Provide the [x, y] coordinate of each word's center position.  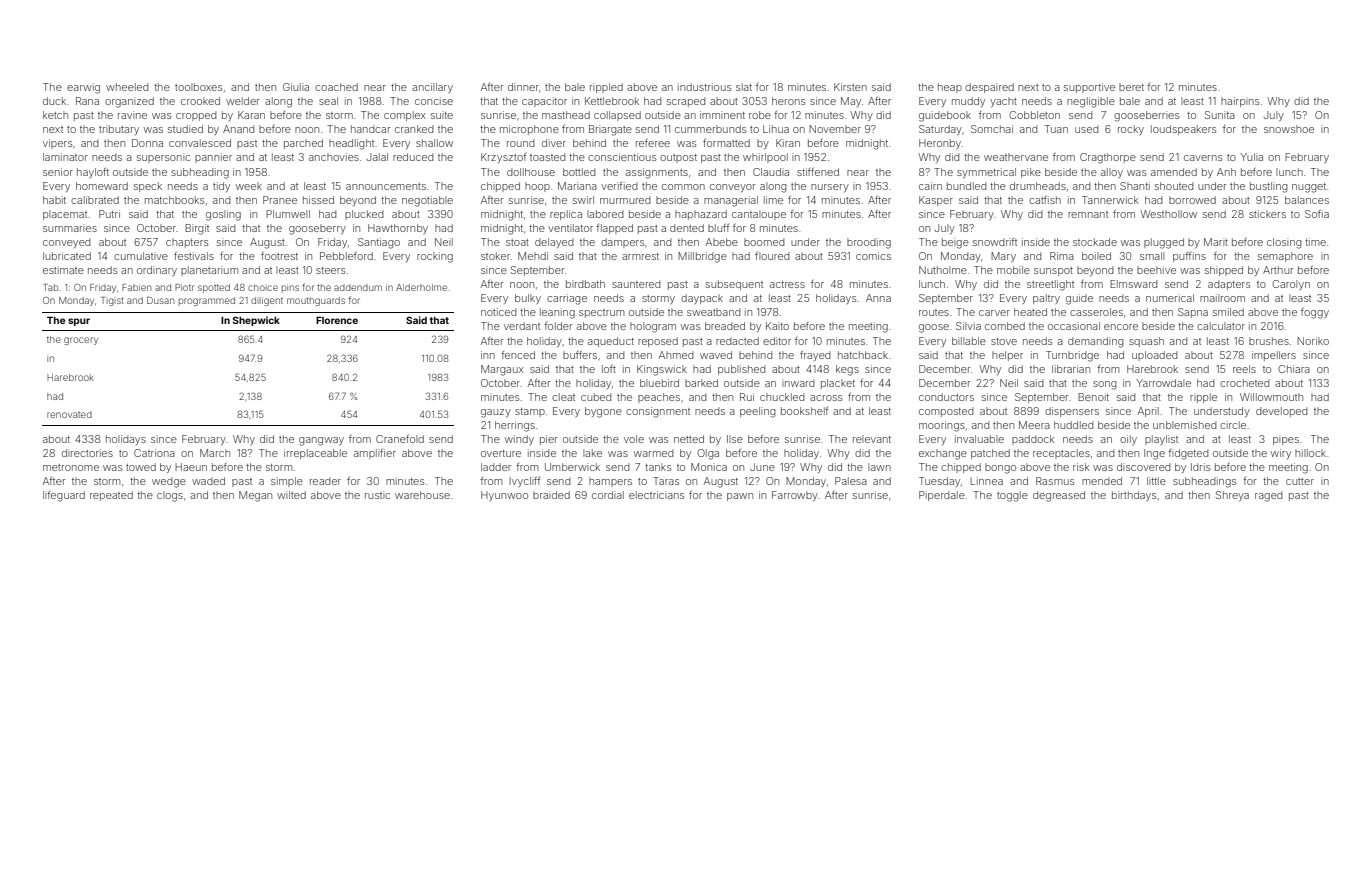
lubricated [67, 256]
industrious [704, 87]
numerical [1170, 298]
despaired [989, 88]
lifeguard [64, 496]
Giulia [296, 87]
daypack [702, 299]
